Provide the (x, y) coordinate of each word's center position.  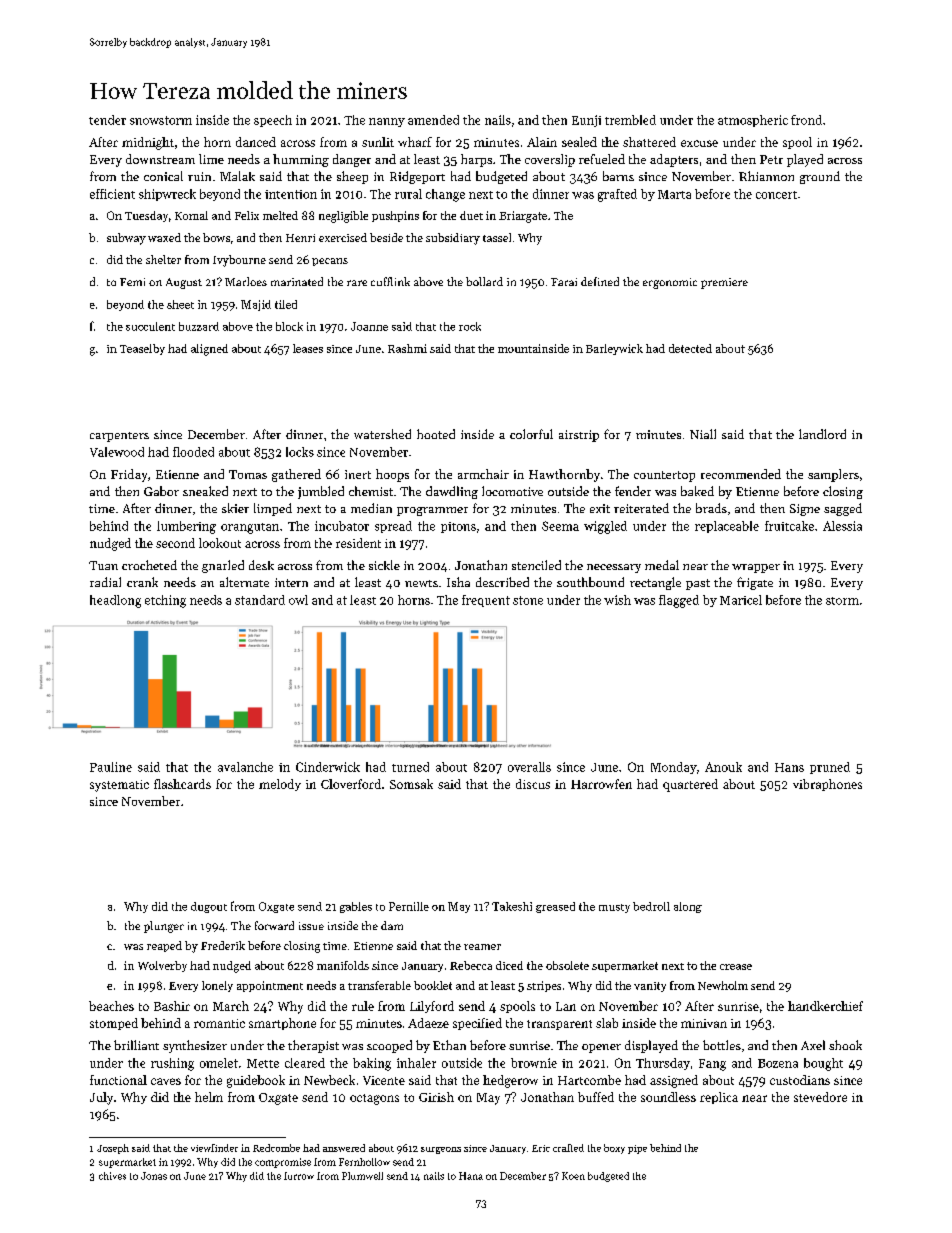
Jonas (154, 1176)
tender (107, 120)
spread (393, 527)
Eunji (586, 121)
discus (533, 784)
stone (528, 600)
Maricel (741, 600)
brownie (534, 1063)
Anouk (723, 767)
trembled (630, 120)
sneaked (205, 491)
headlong (115, 601)
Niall (703, 434)
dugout (209, 907)
